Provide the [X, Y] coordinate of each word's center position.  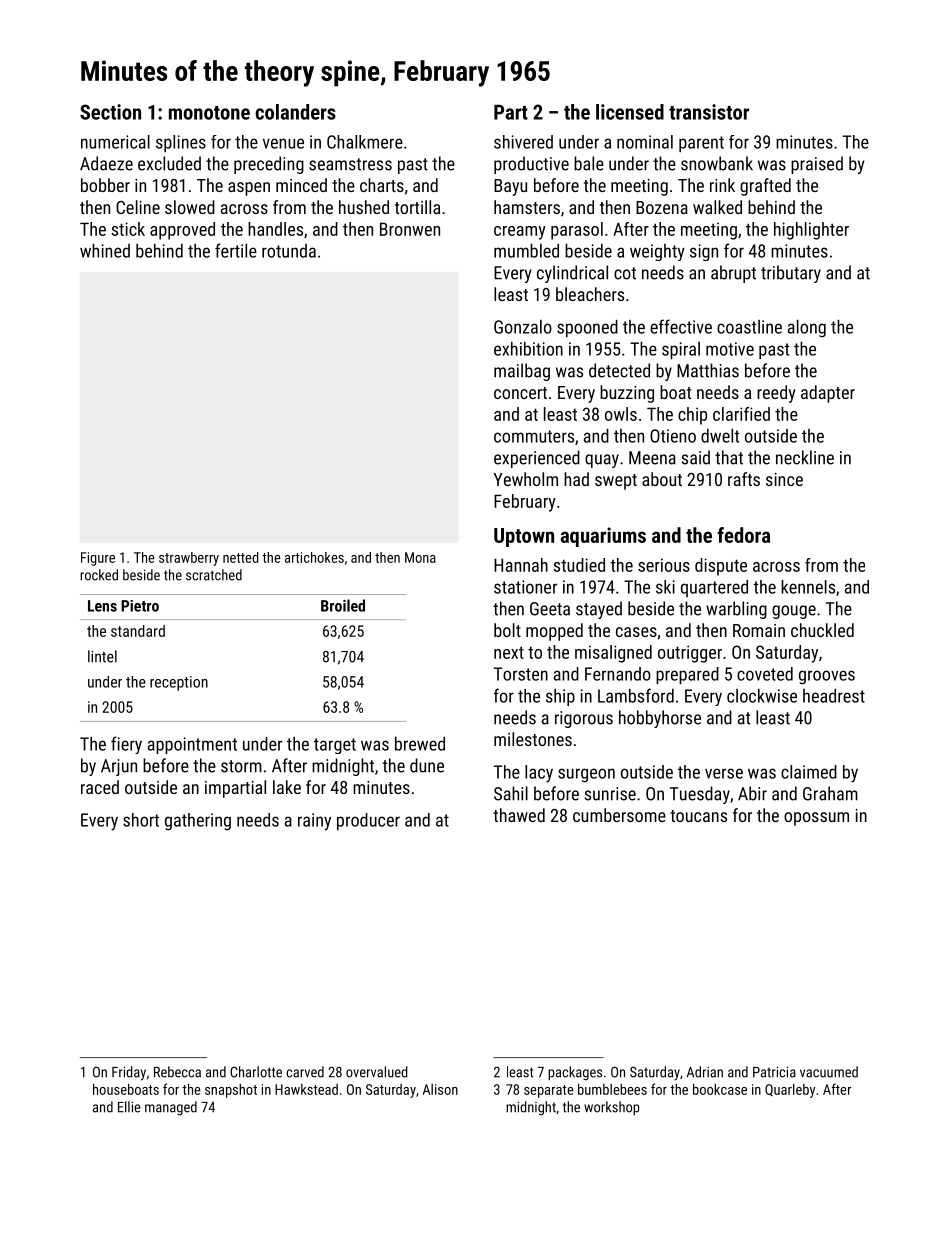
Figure [98, 559]
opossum [816, 819]
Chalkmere [365, 142]
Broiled [343, 605]
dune [427, 765]
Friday [129, 1073]
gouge [794, 612]
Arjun [119, 767]
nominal [645, 142]
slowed [190, 207]
